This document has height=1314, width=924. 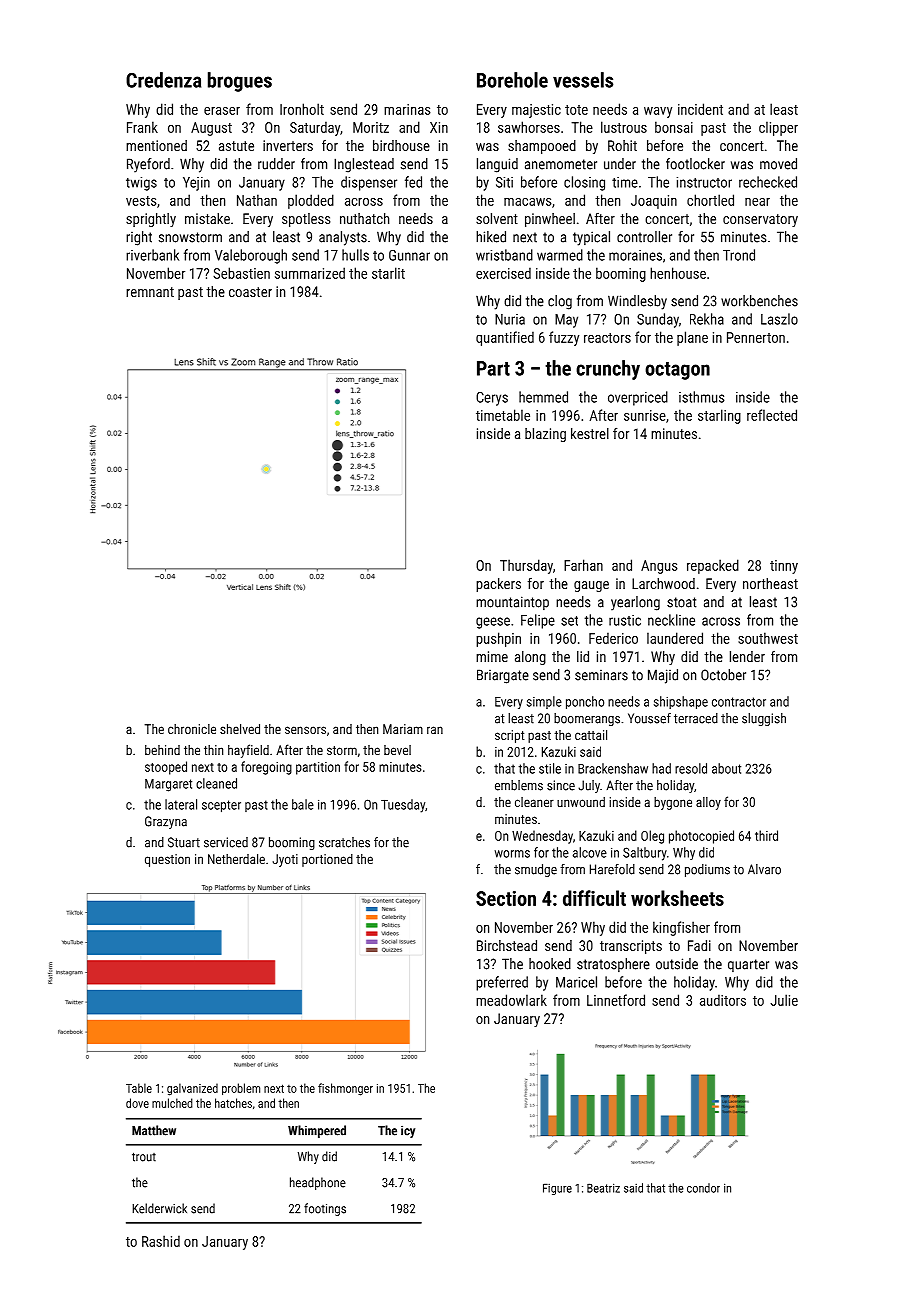 What do you see at coordinates (700, 109) in the document?
I see `incident` at bounding box center [700, 109].
